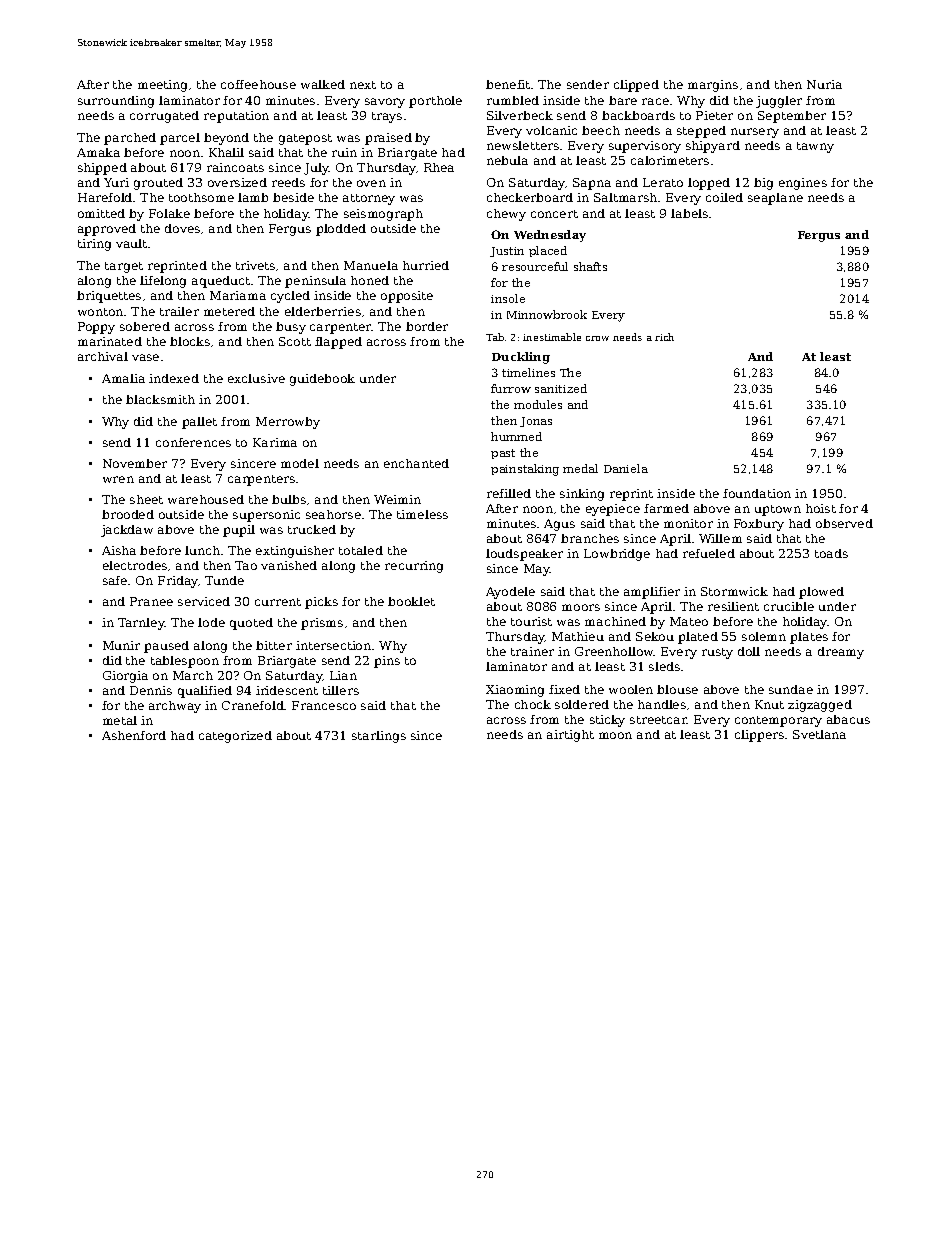  Describe the element at coordinates (655, 636) in the screenshot. I see `Sekou` at that location.
